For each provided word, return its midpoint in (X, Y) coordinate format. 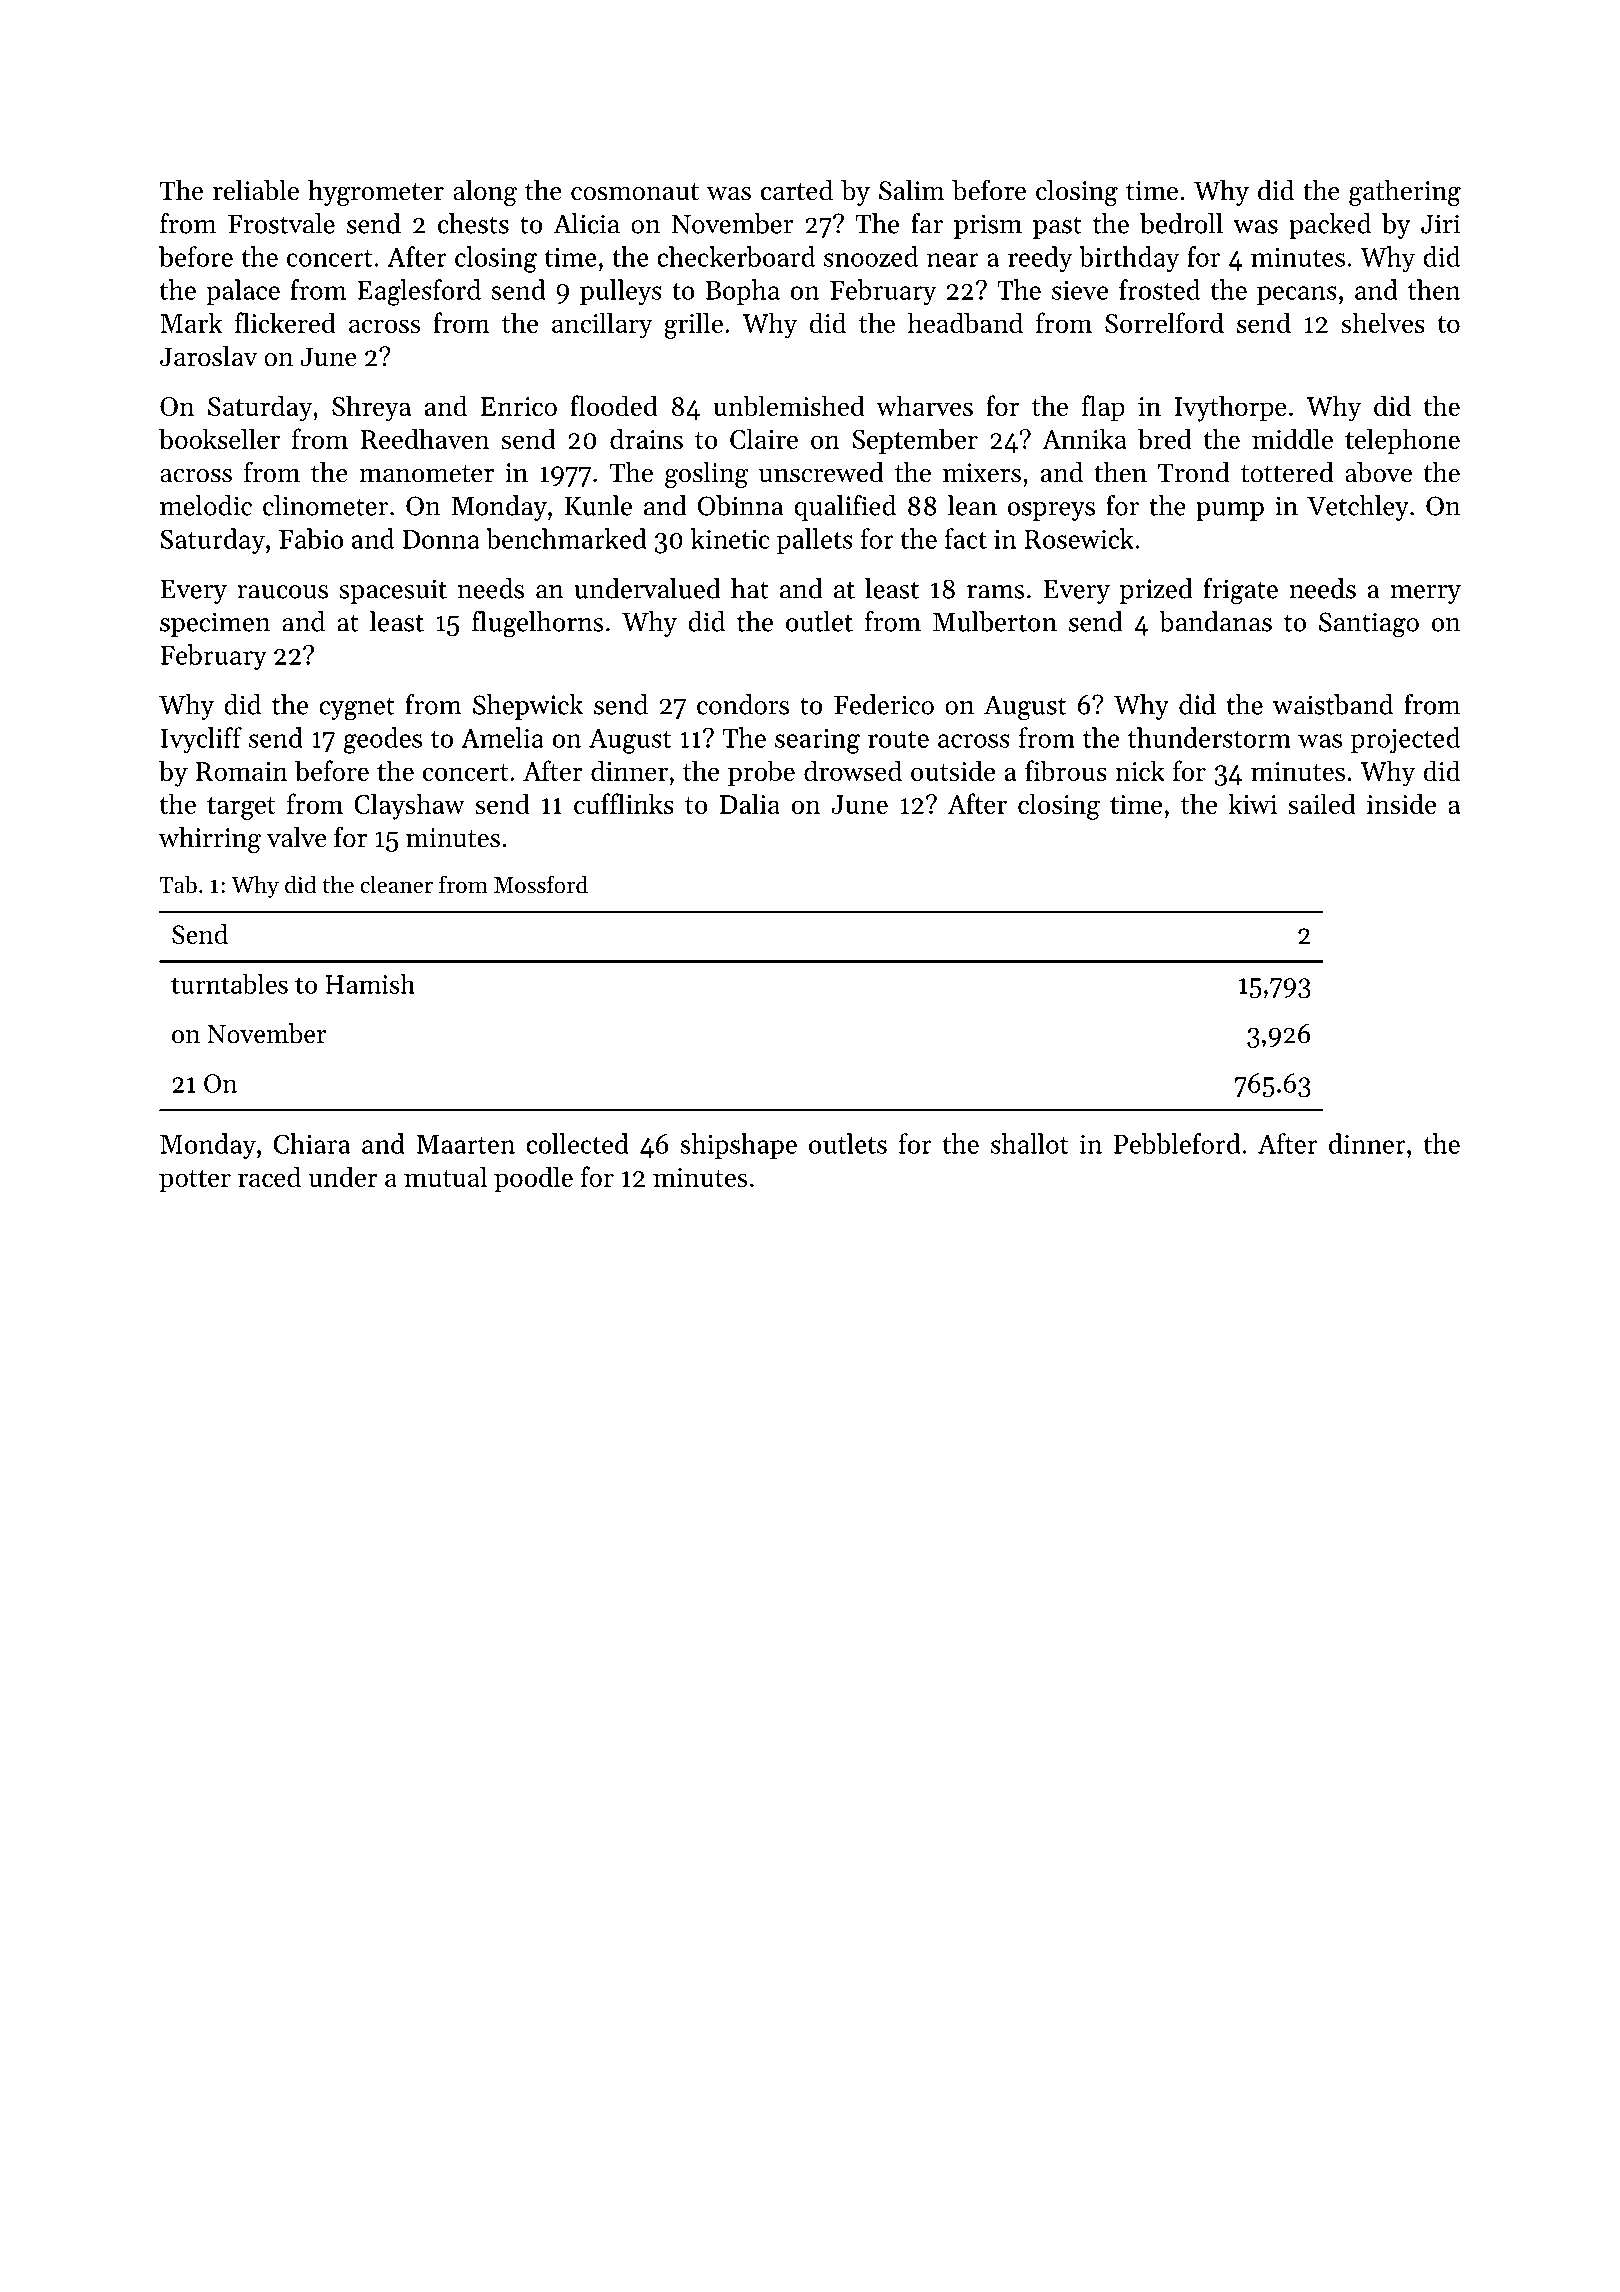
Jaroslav (209, 356)
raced (269, 1176)
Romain (242, 771)
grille (693, 325)
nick (1140, 770)
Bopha (742, 292)
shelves (1383, 322)
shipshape (738, 1146)
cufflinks (624, 803)
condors (743, 704)
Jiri (1440, 224)
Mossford (541, 884)
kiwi (1252, 803)
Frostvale (281, 223)
